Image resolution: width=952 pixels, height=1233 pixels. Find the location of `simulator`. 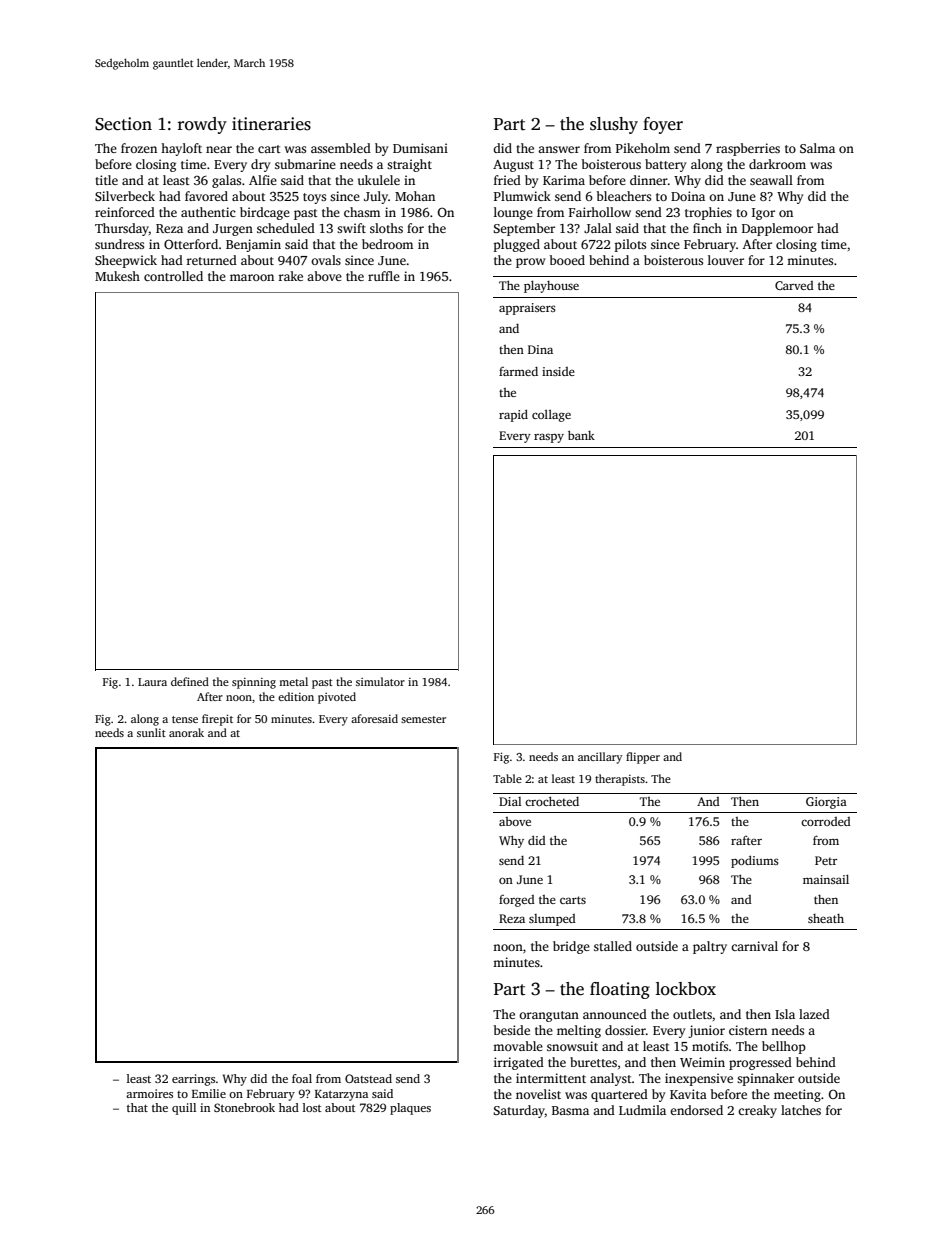

simulator is located at coordinates (380, 681).
